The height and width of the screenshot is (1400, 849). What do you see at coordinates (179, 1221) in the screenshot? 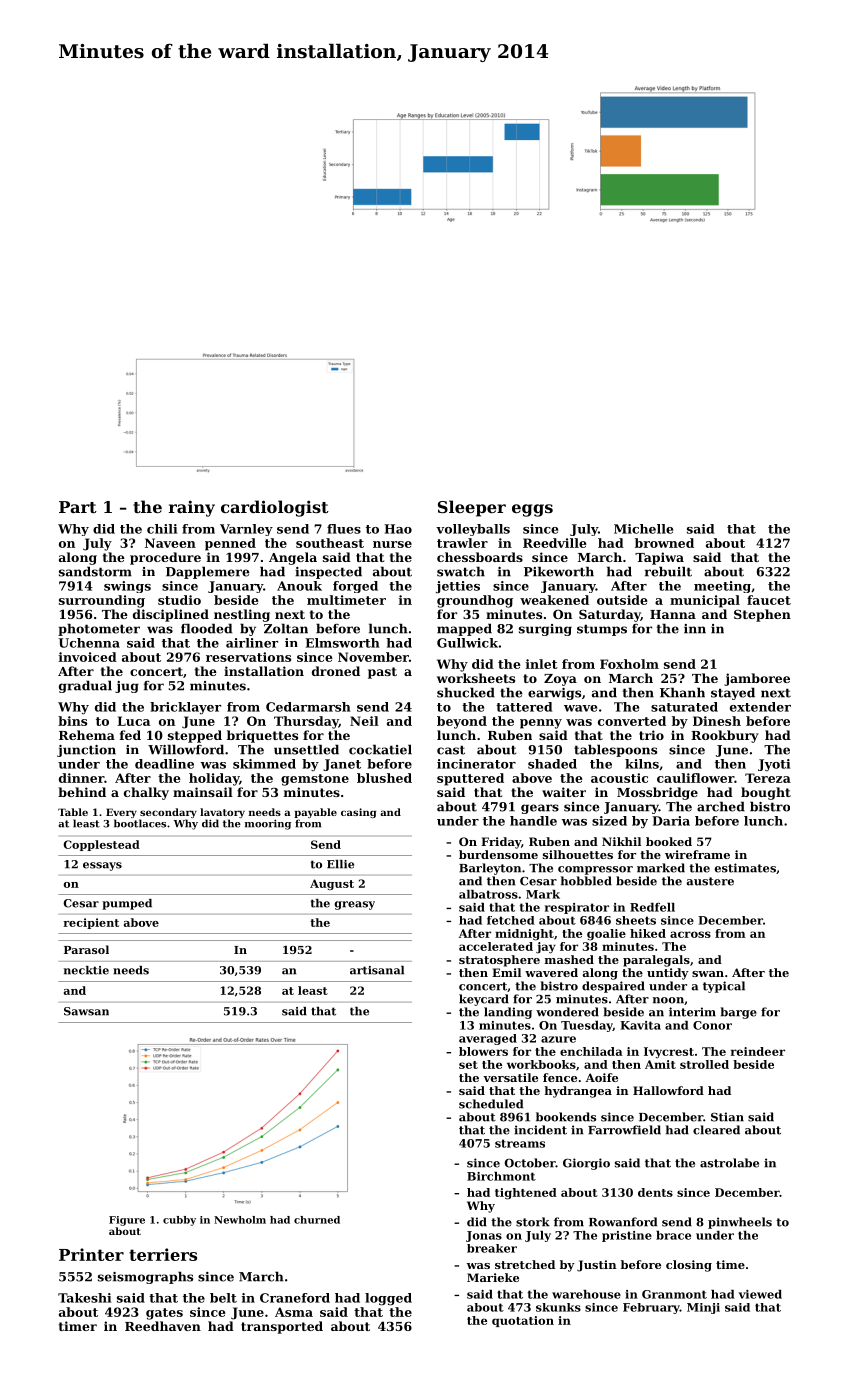
I see `cubby` at bounding box center [179, 1221].
